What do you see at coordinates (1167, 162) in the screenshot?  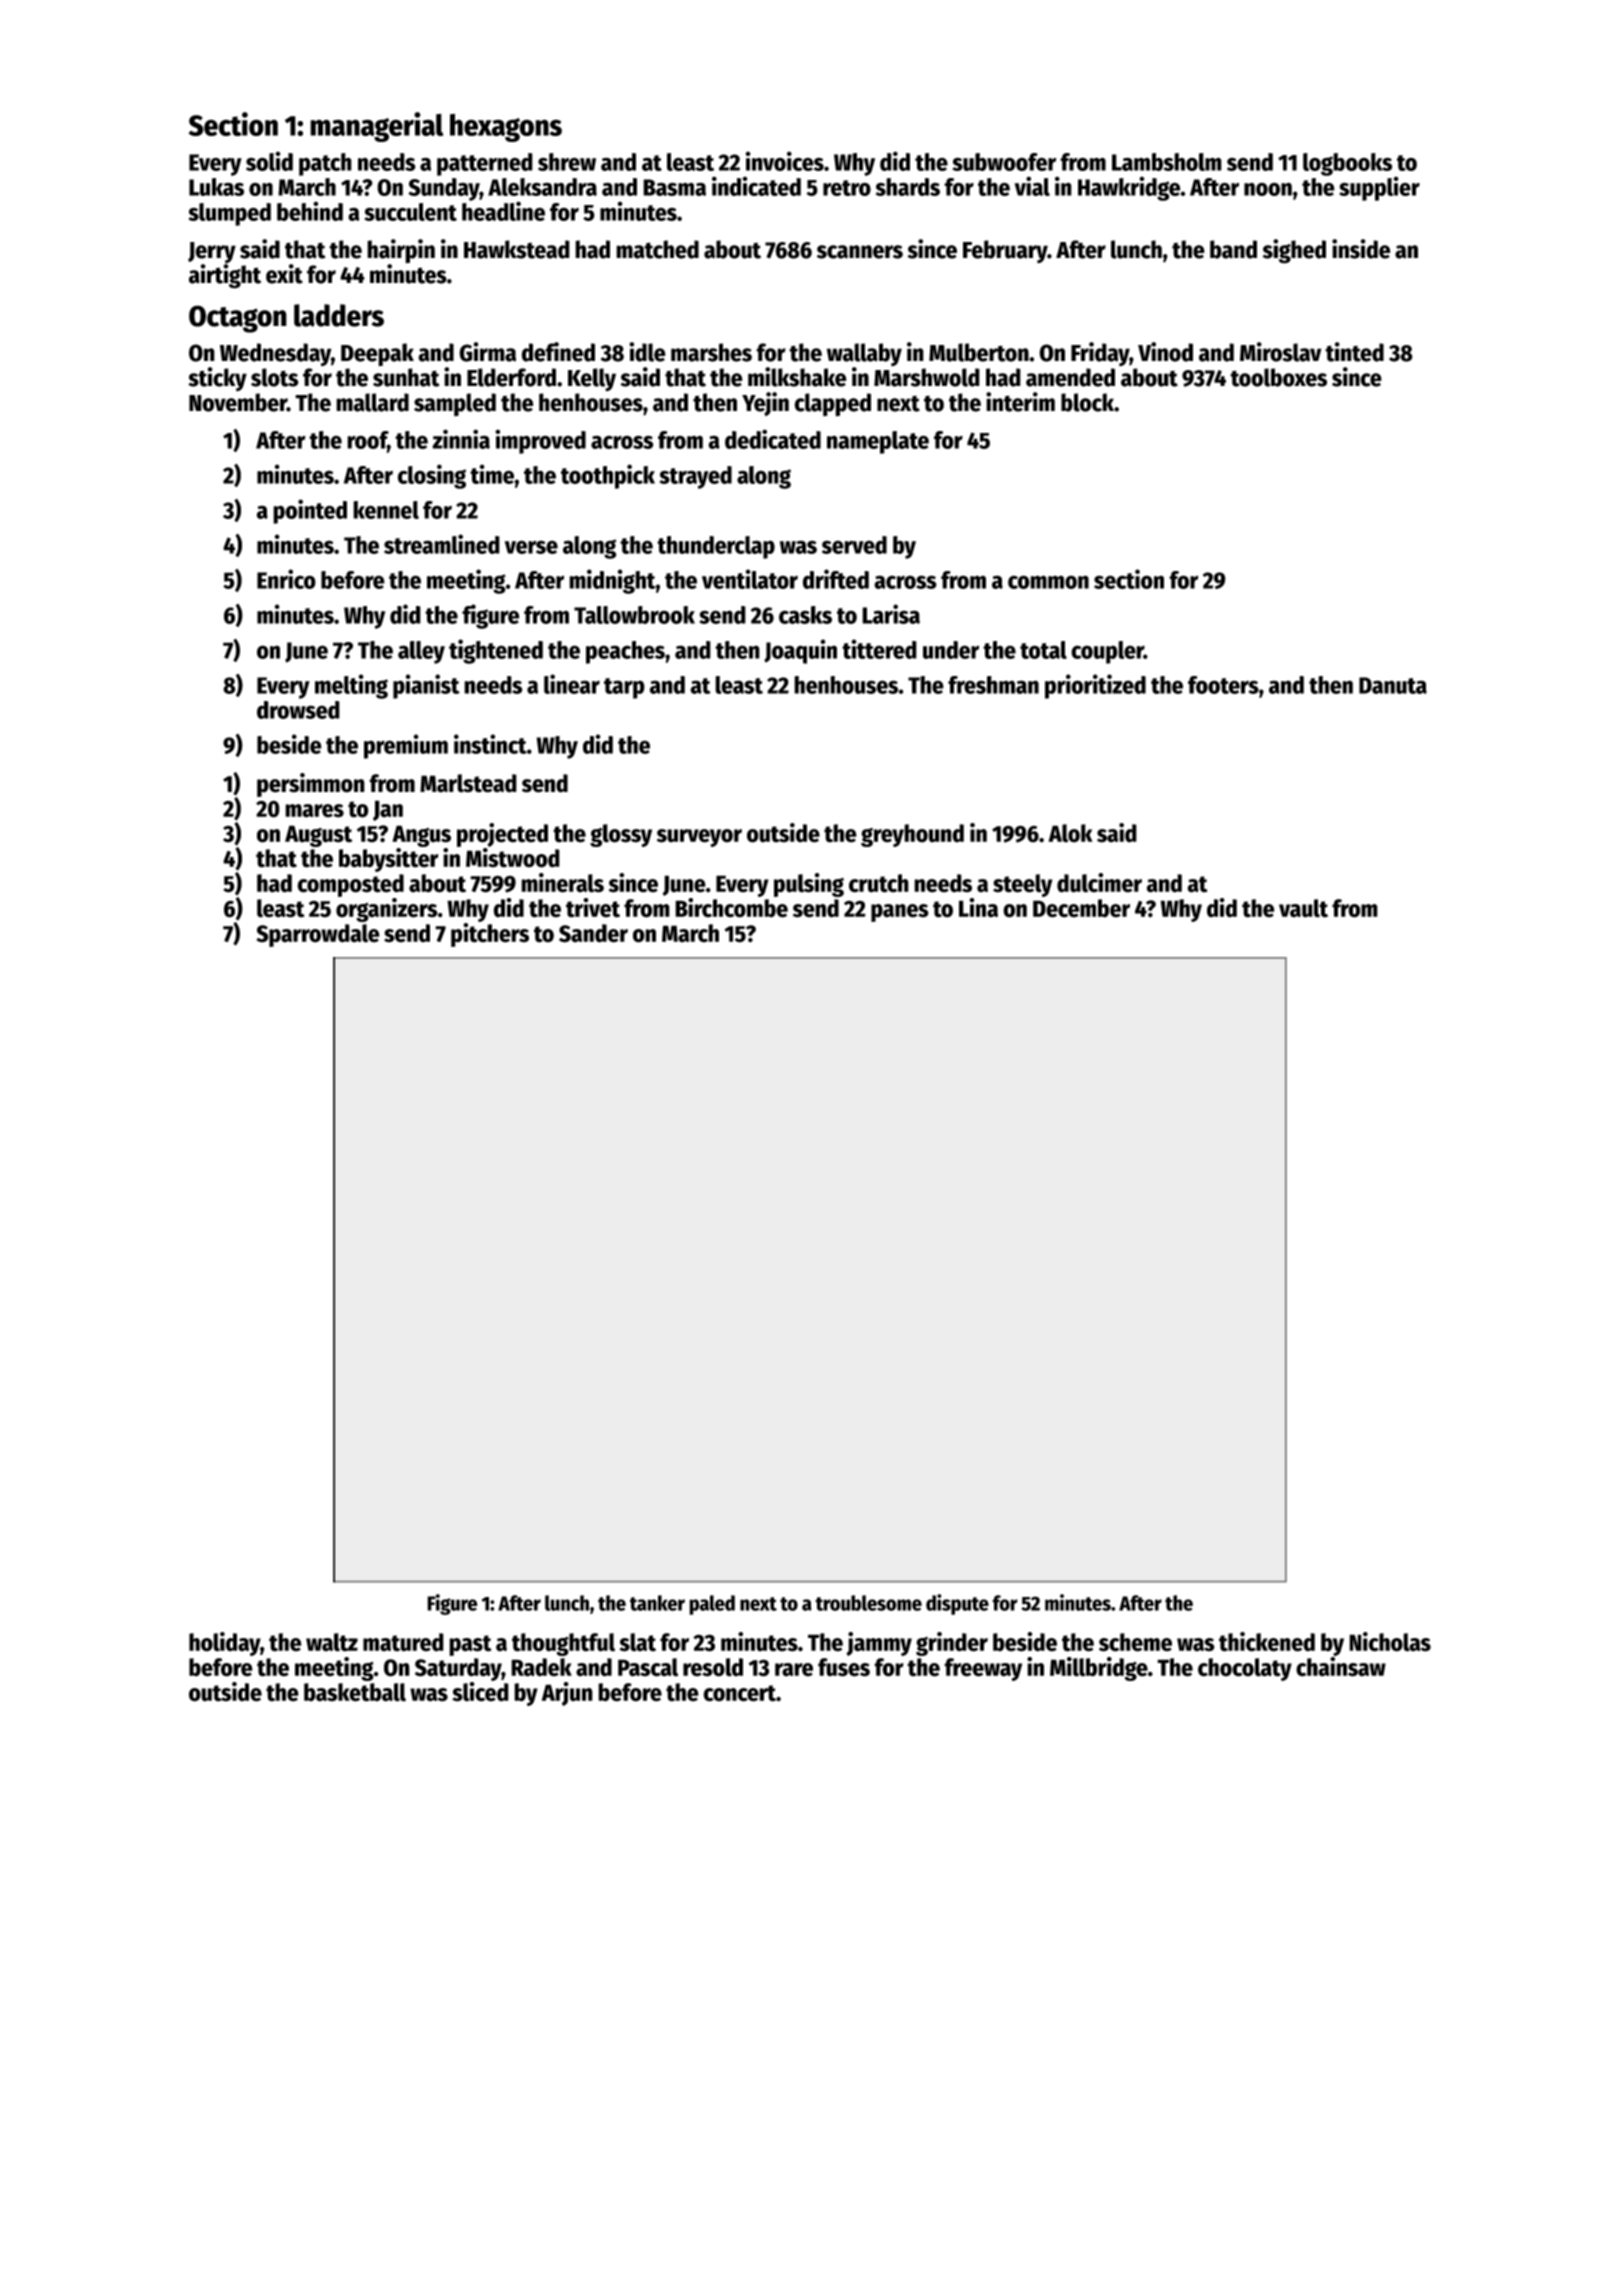 I see `Lambsholm` at bounding box center [1167, 162].
